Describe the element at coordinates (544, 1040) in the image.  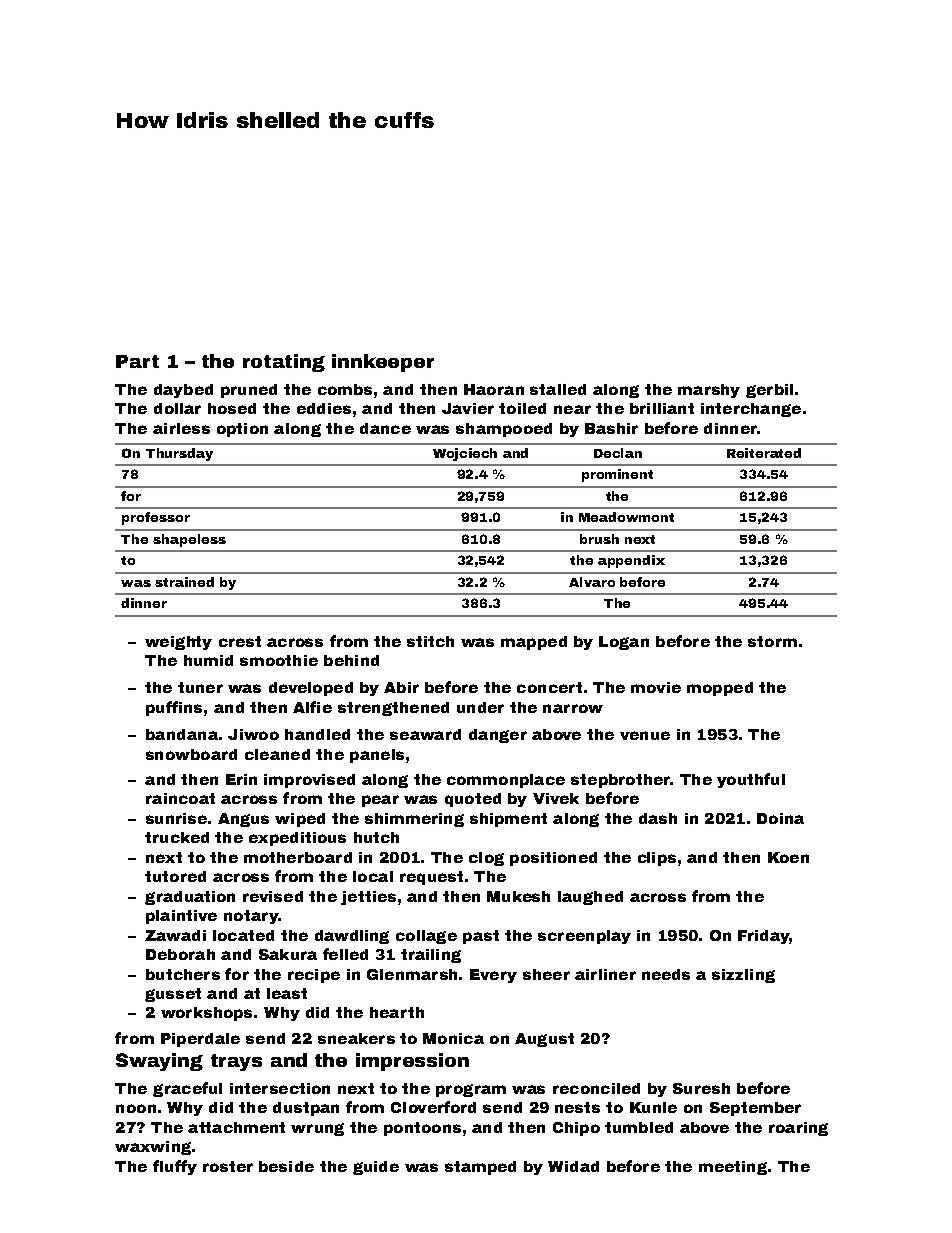
I see `August` at that location.
